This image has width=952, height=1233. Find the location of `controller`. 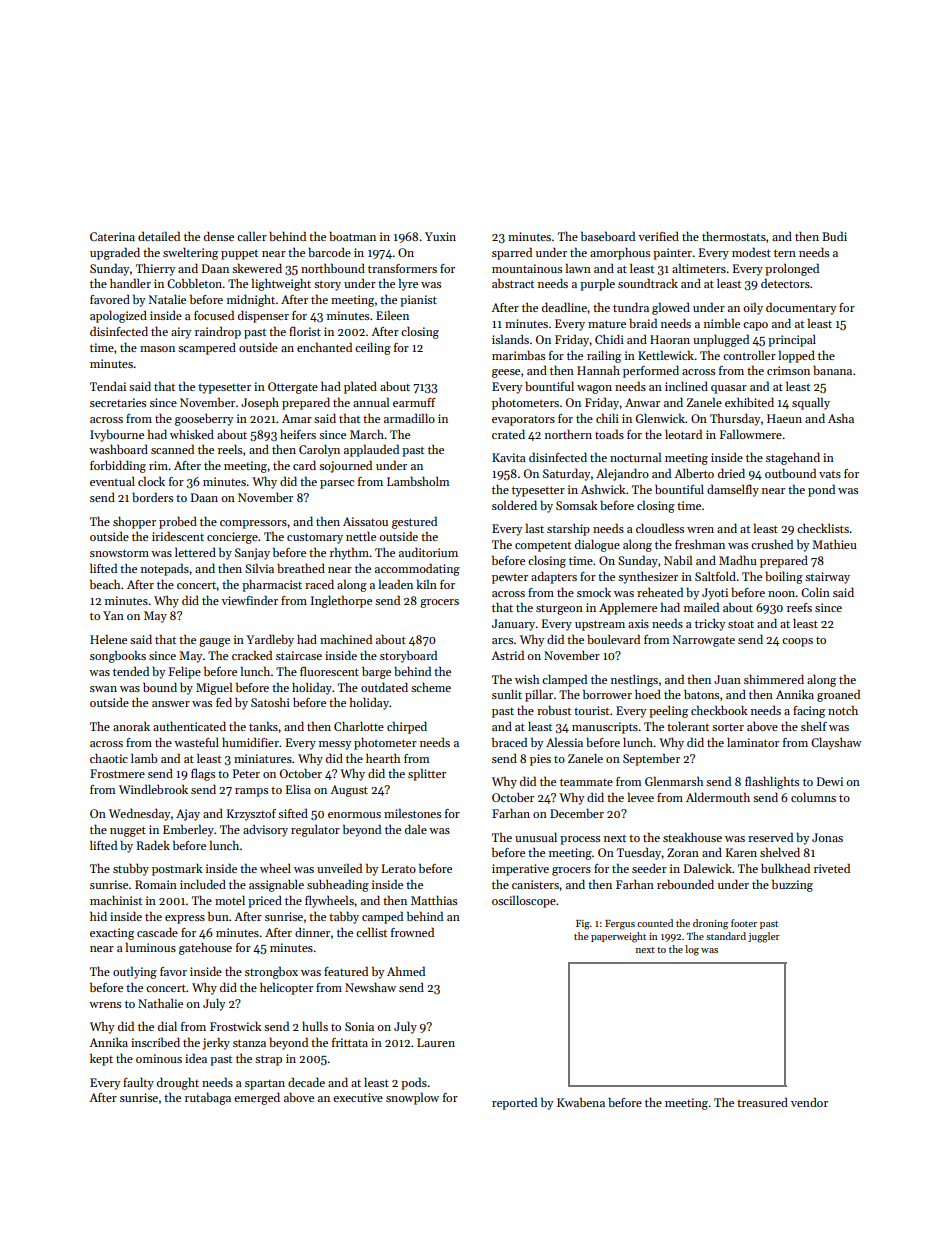

controller is located at coordinates (749, 355).
